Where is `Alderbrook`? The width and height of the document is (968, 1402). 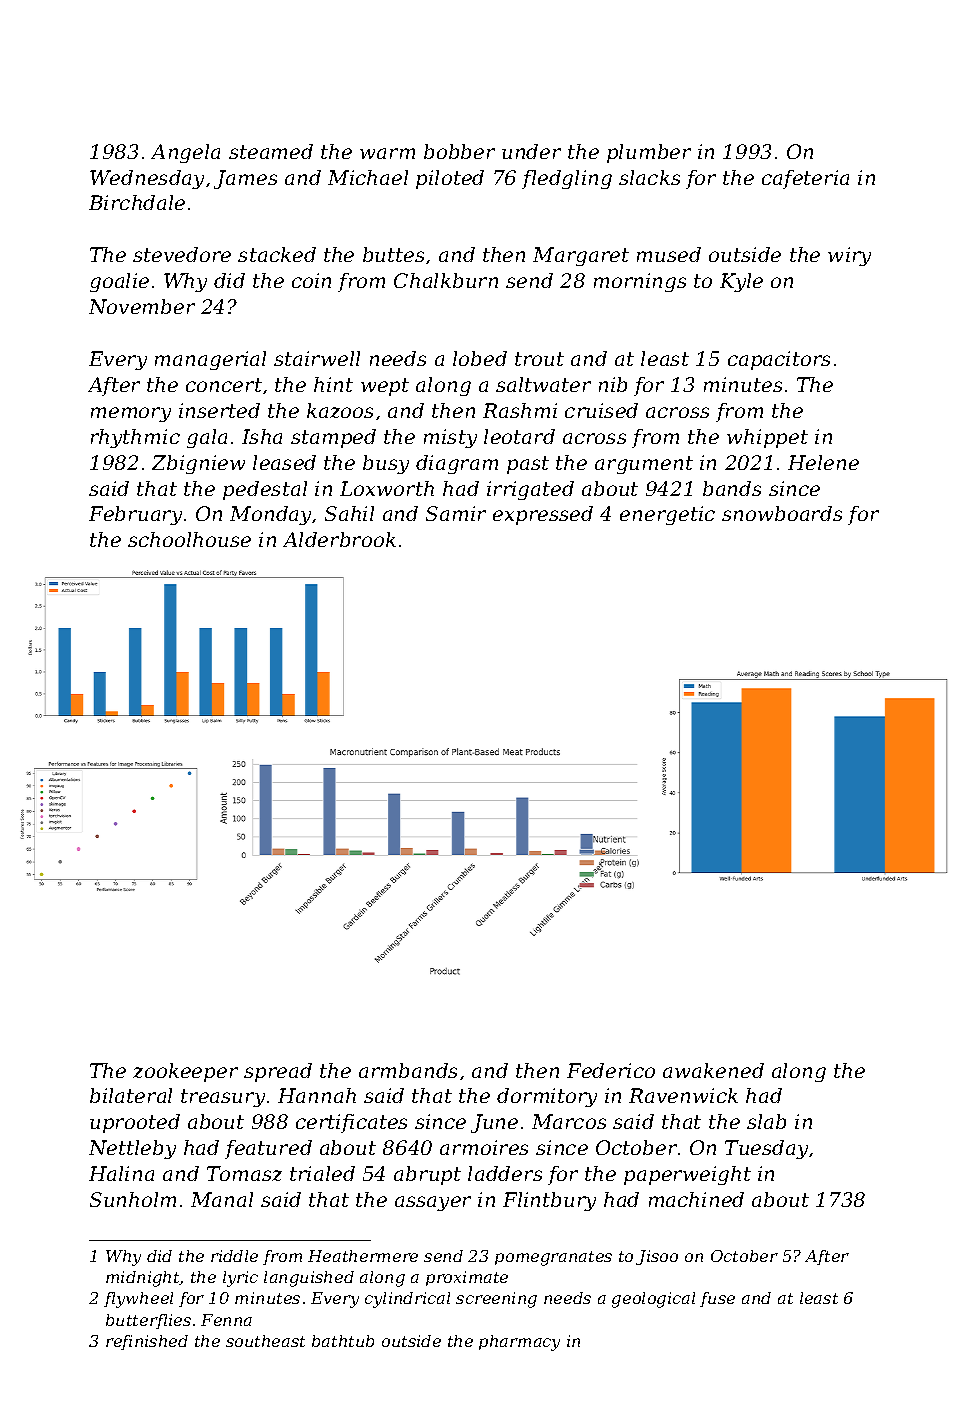 Alderbrook is located at coordinates (339, 539).
